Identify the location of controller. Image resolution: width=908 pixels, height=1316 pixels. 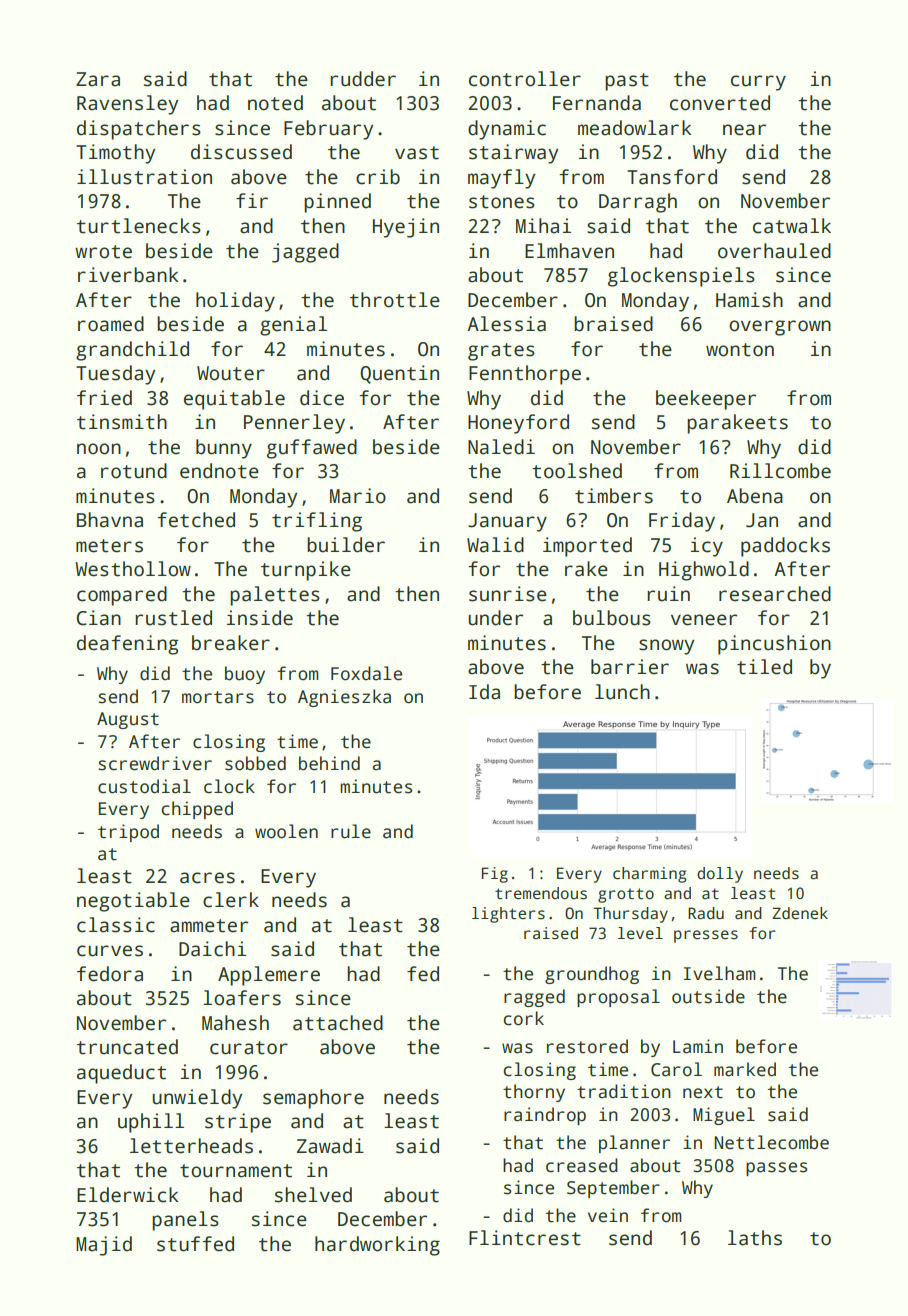
(525, 79).
